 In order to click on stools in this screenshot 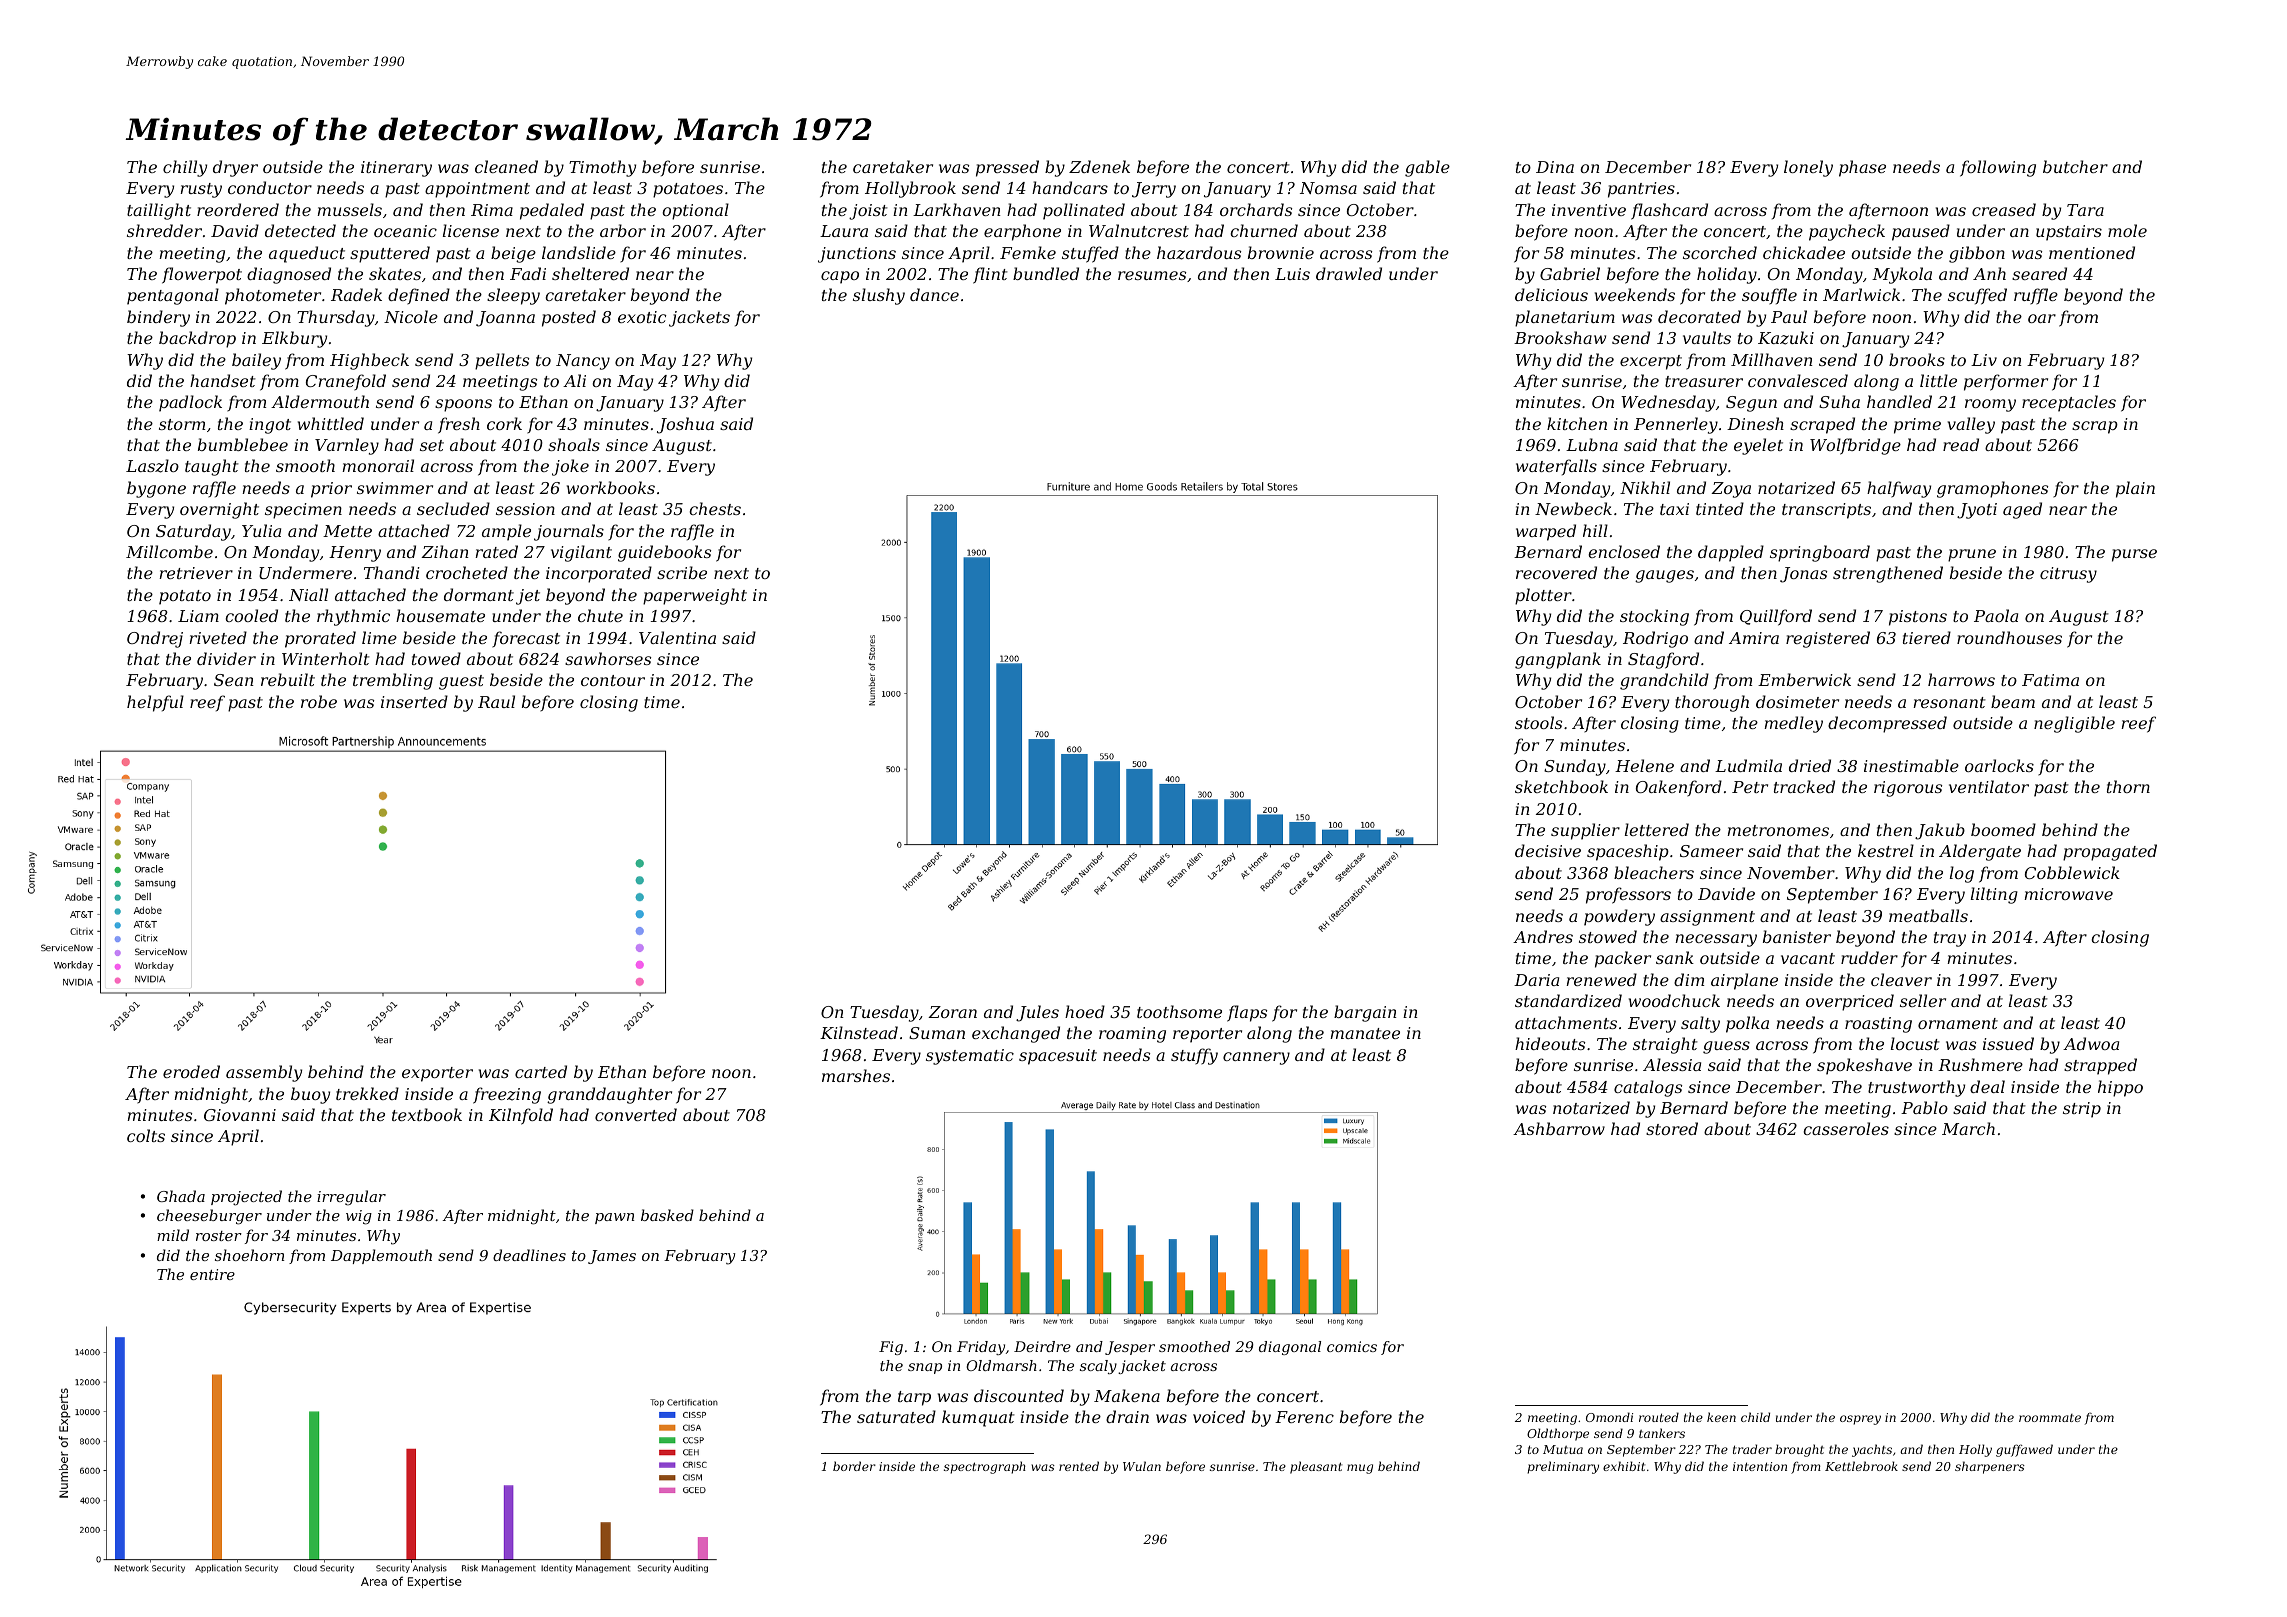, I will do `click(1538, 722)`.
